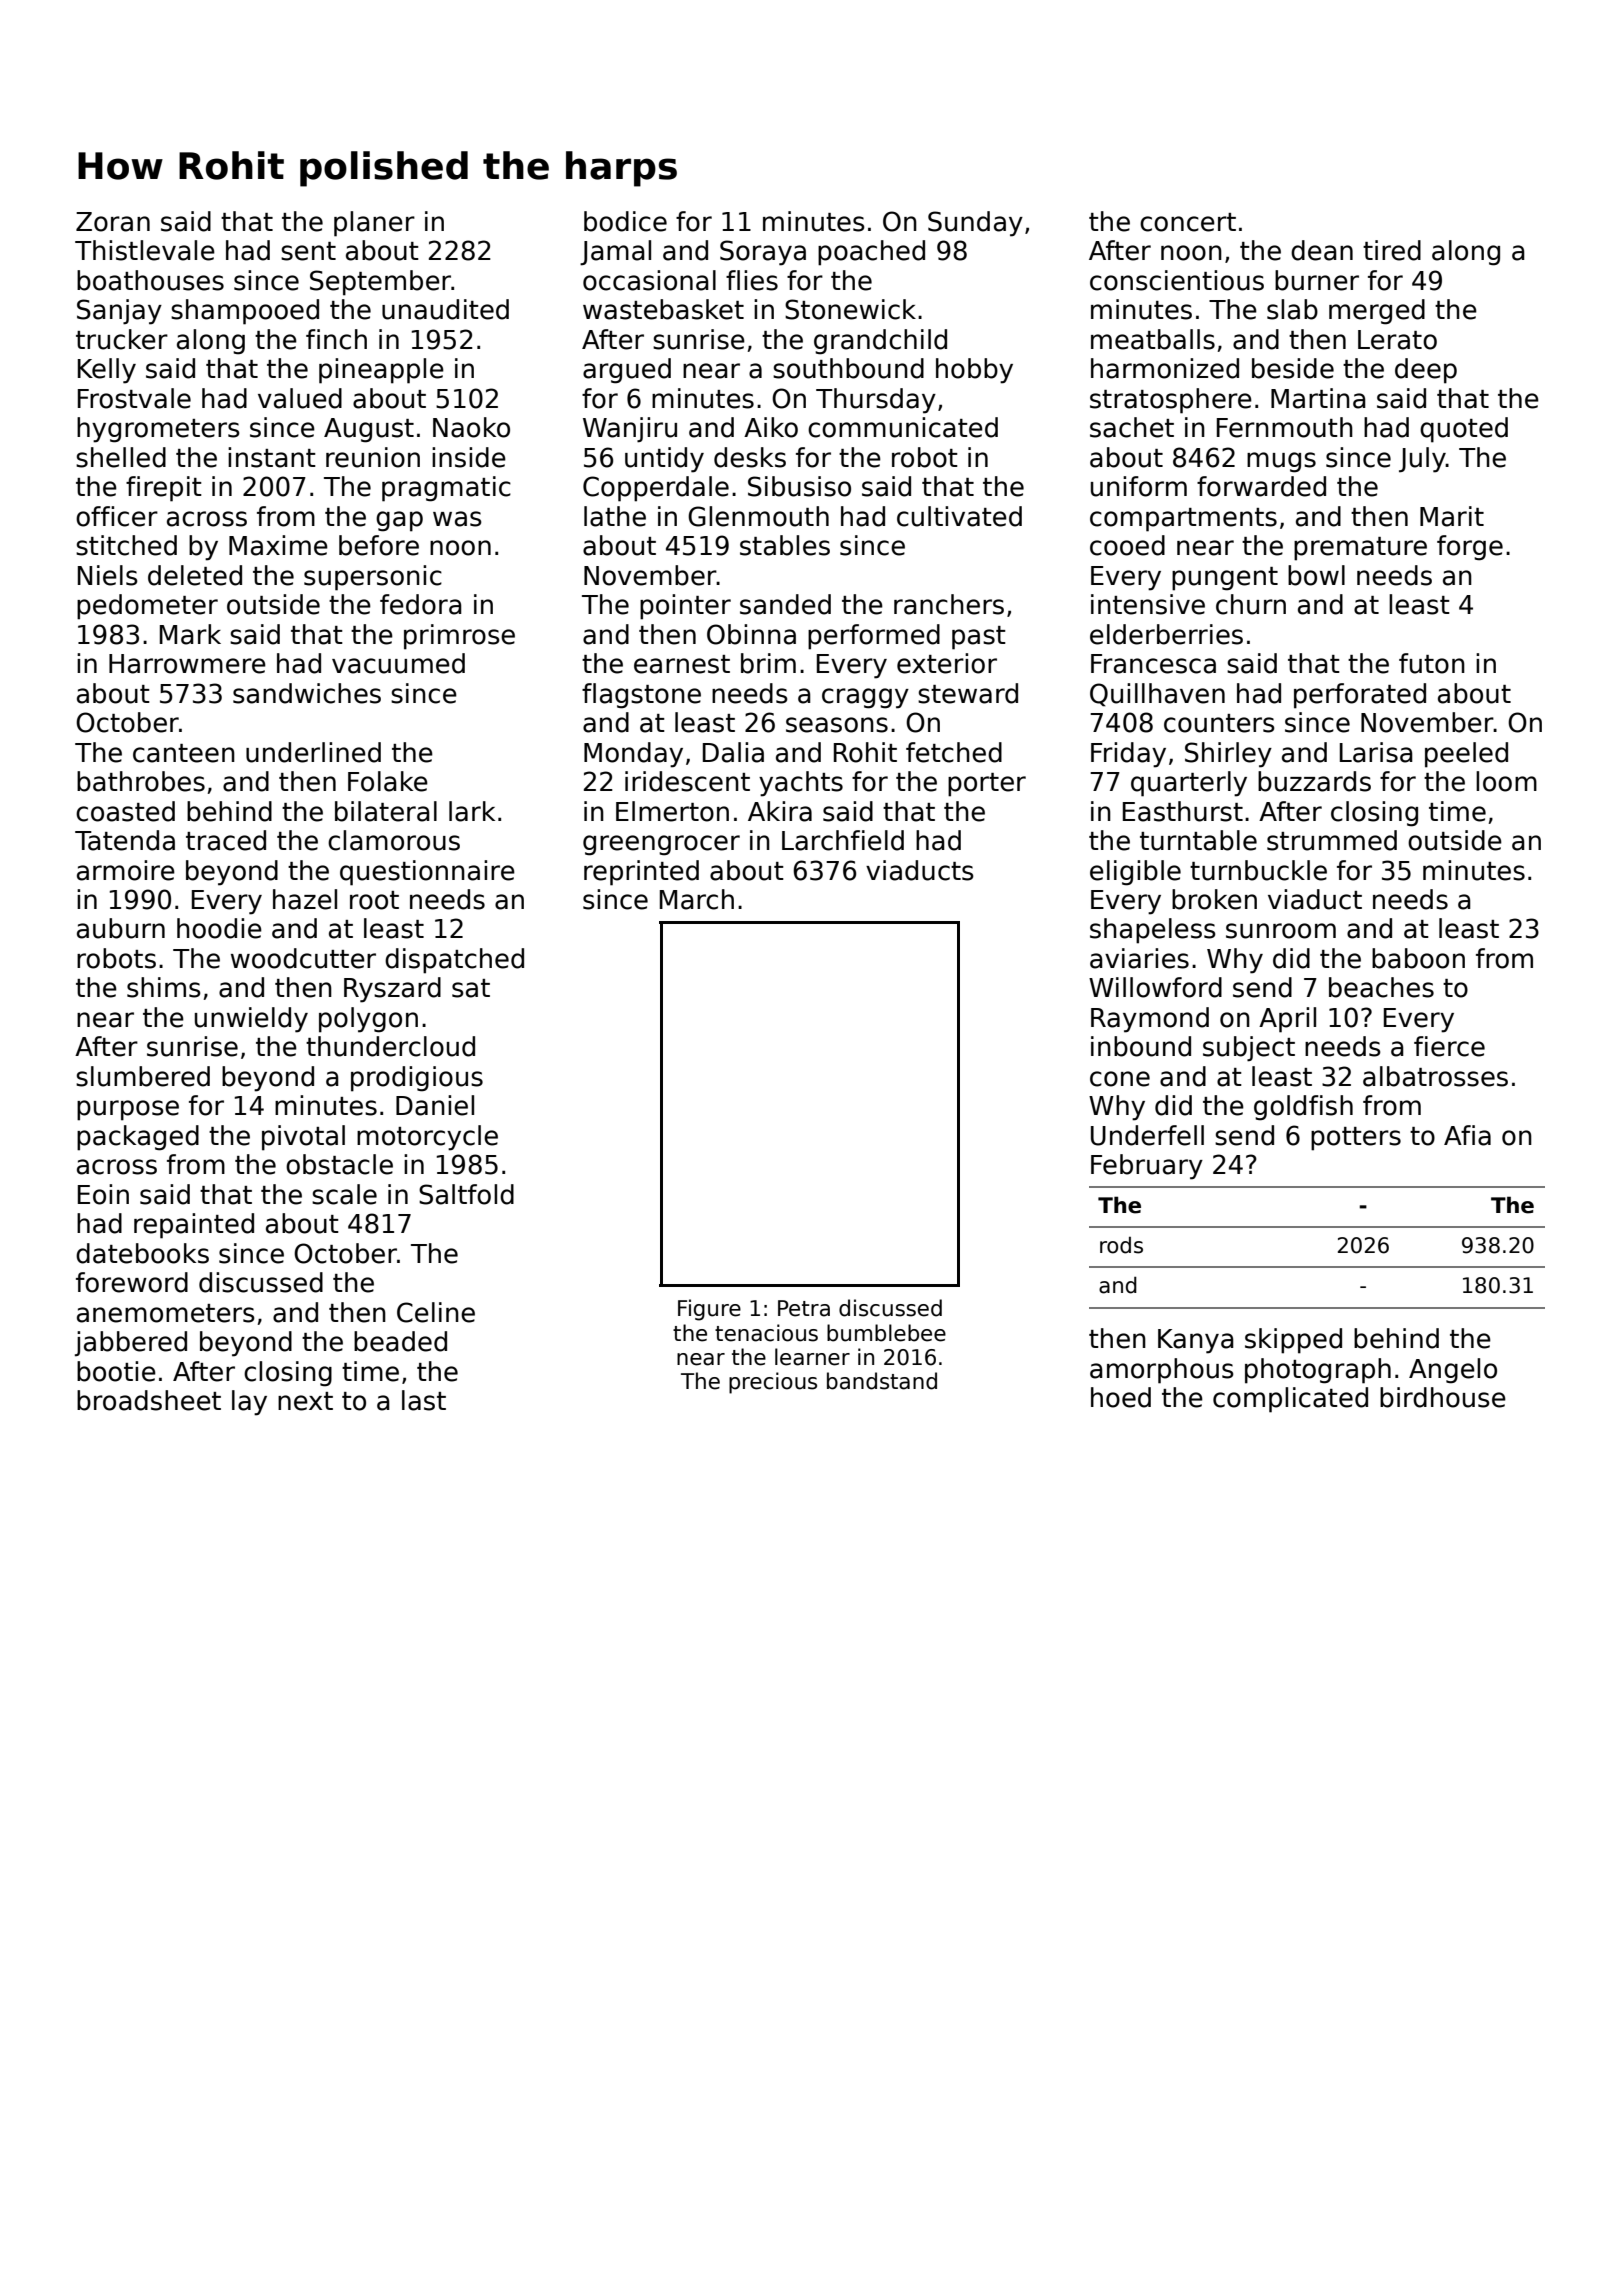 This document has height=2292, width=1620. What do you see at coordinates (251, 1020) in the document?
I see `unwieldy` at bounding box center [251, 1020].
